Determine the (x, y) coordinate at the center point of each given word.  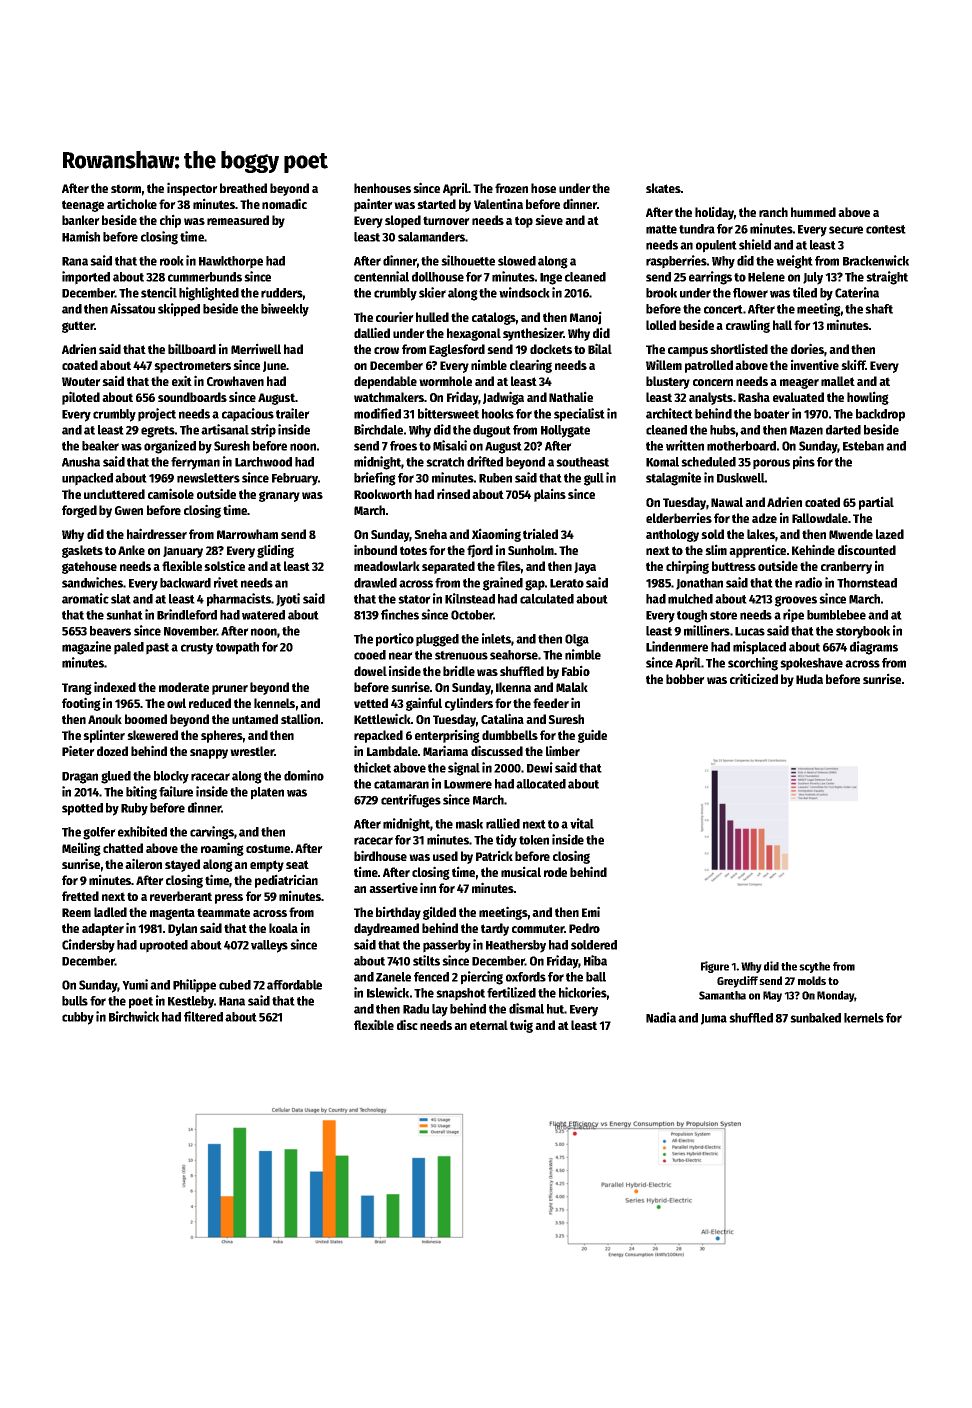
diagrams (874, 648)
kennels (274, 703)
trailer (293, 413)
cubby (78, 1018)
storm (126, 188)
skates (663, 188)
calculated (547, 599)
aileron (143, 863)
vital (582, 823)
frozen (511, 188)
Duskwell (741, 478)
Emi (591, 911)
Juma (714, 1019)
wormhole (445, 381)
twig (521, 1026)
